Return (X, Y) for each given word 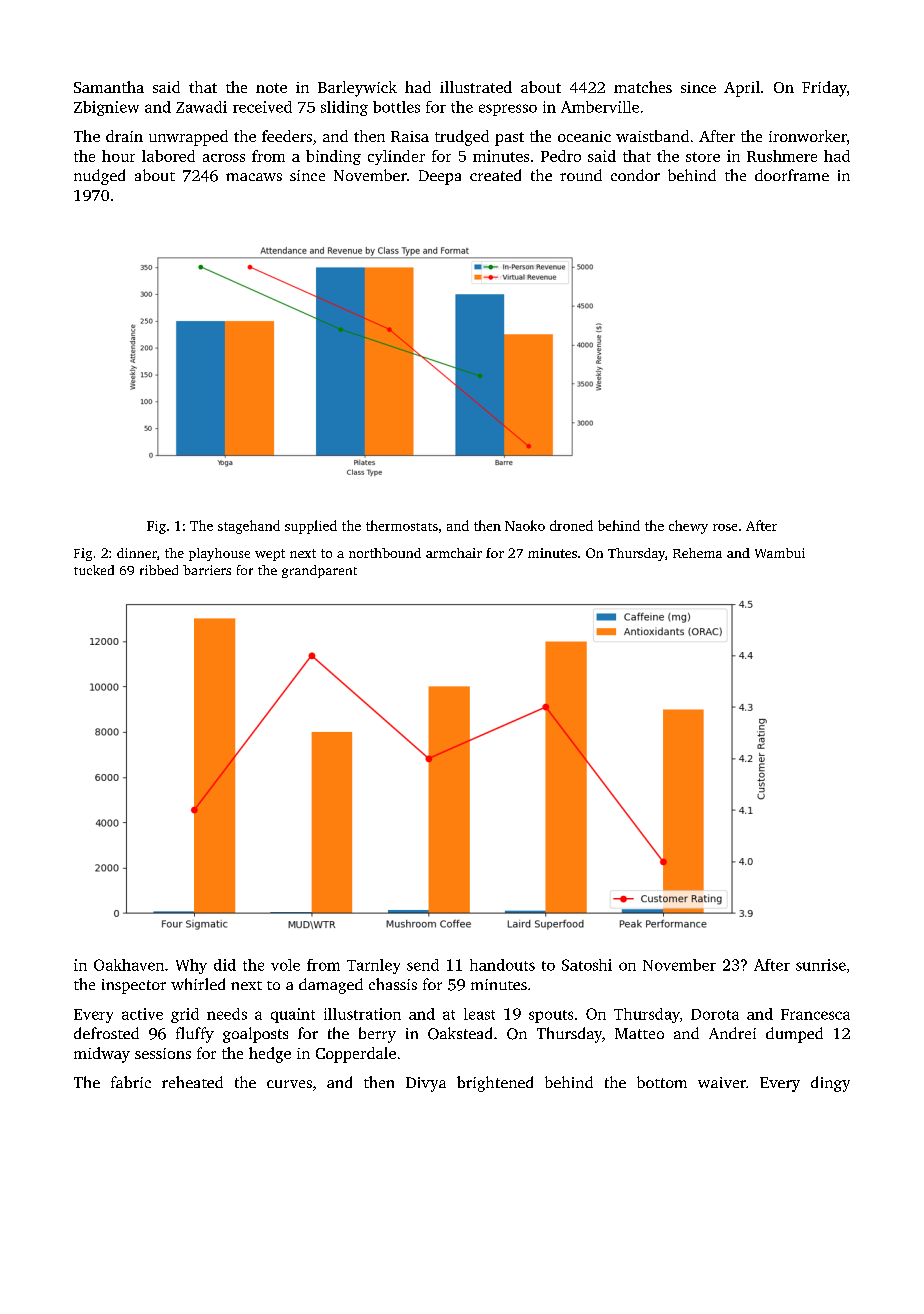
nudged (99, 177)
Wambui (780, 553)
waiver (722, 1082)
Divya (426, 1084)
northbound (385, 553)
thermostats (402, 525)
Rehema (697, 553)
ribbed (159, 570)
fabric (131, 1082)
